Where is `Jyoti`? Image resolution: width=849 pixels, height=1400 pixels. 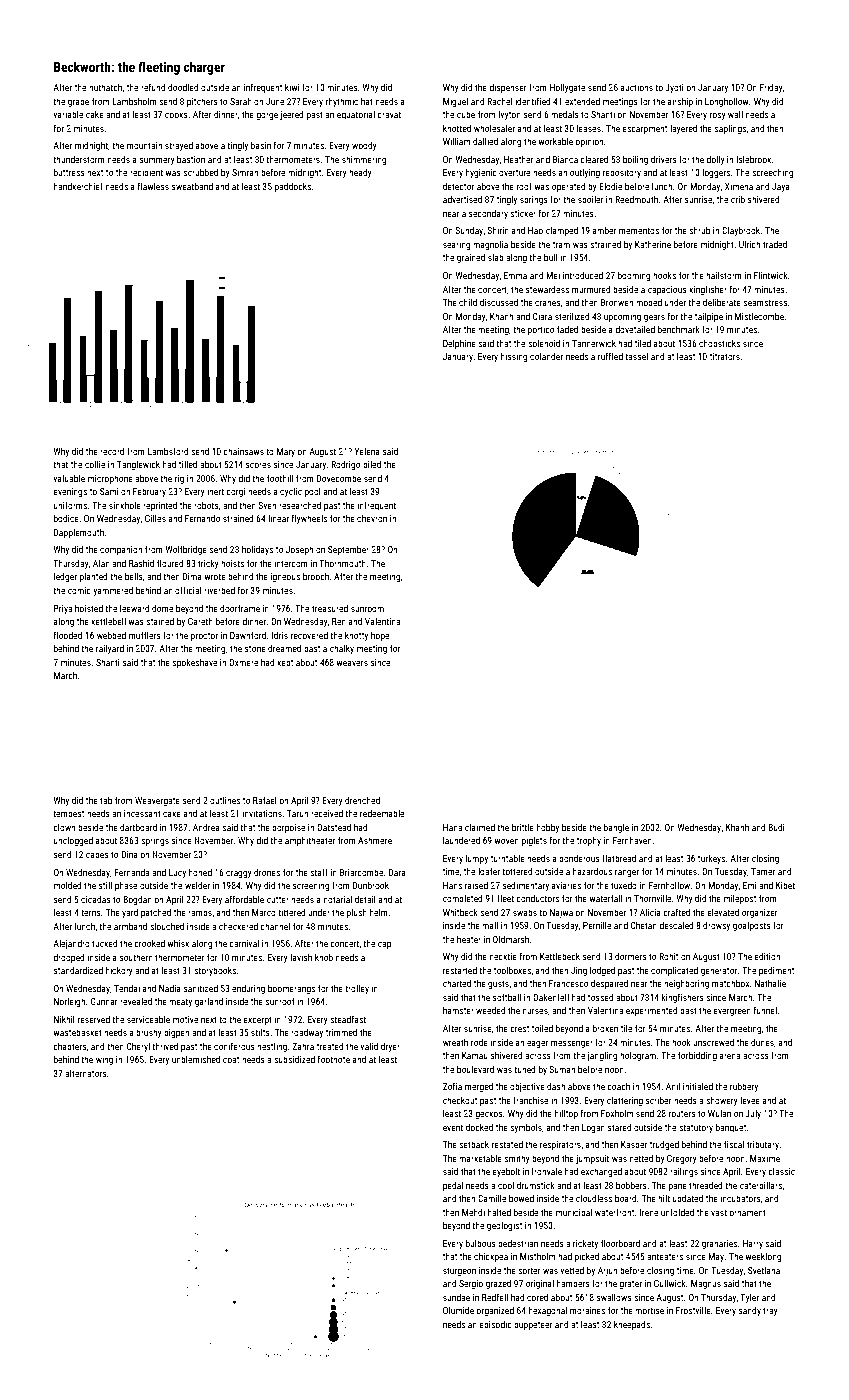
Jyoti is located at coordinates (674, 88).
